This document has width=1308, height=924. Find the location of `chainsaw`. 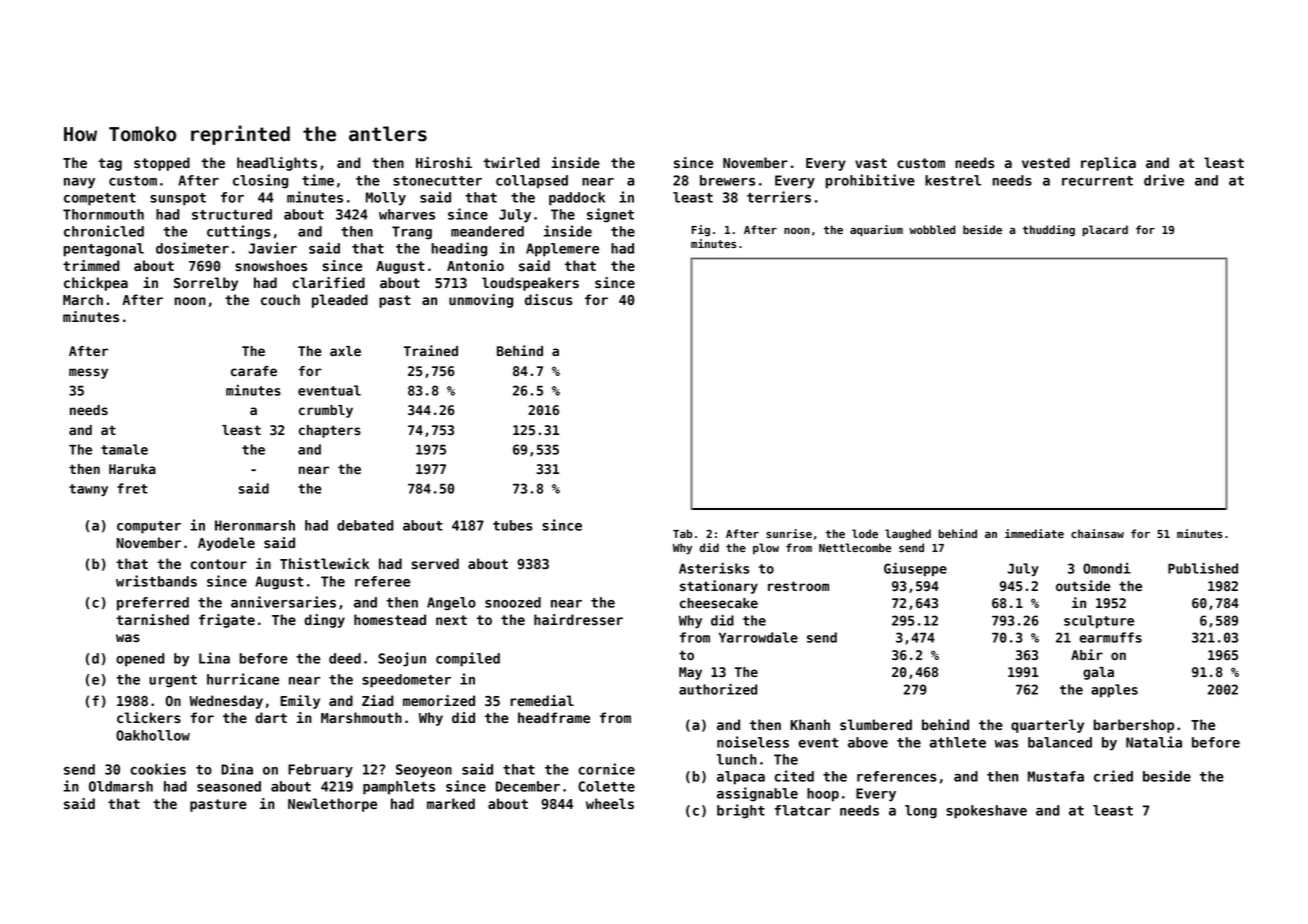

chainsaw is located at coordinates (1097, 533).
